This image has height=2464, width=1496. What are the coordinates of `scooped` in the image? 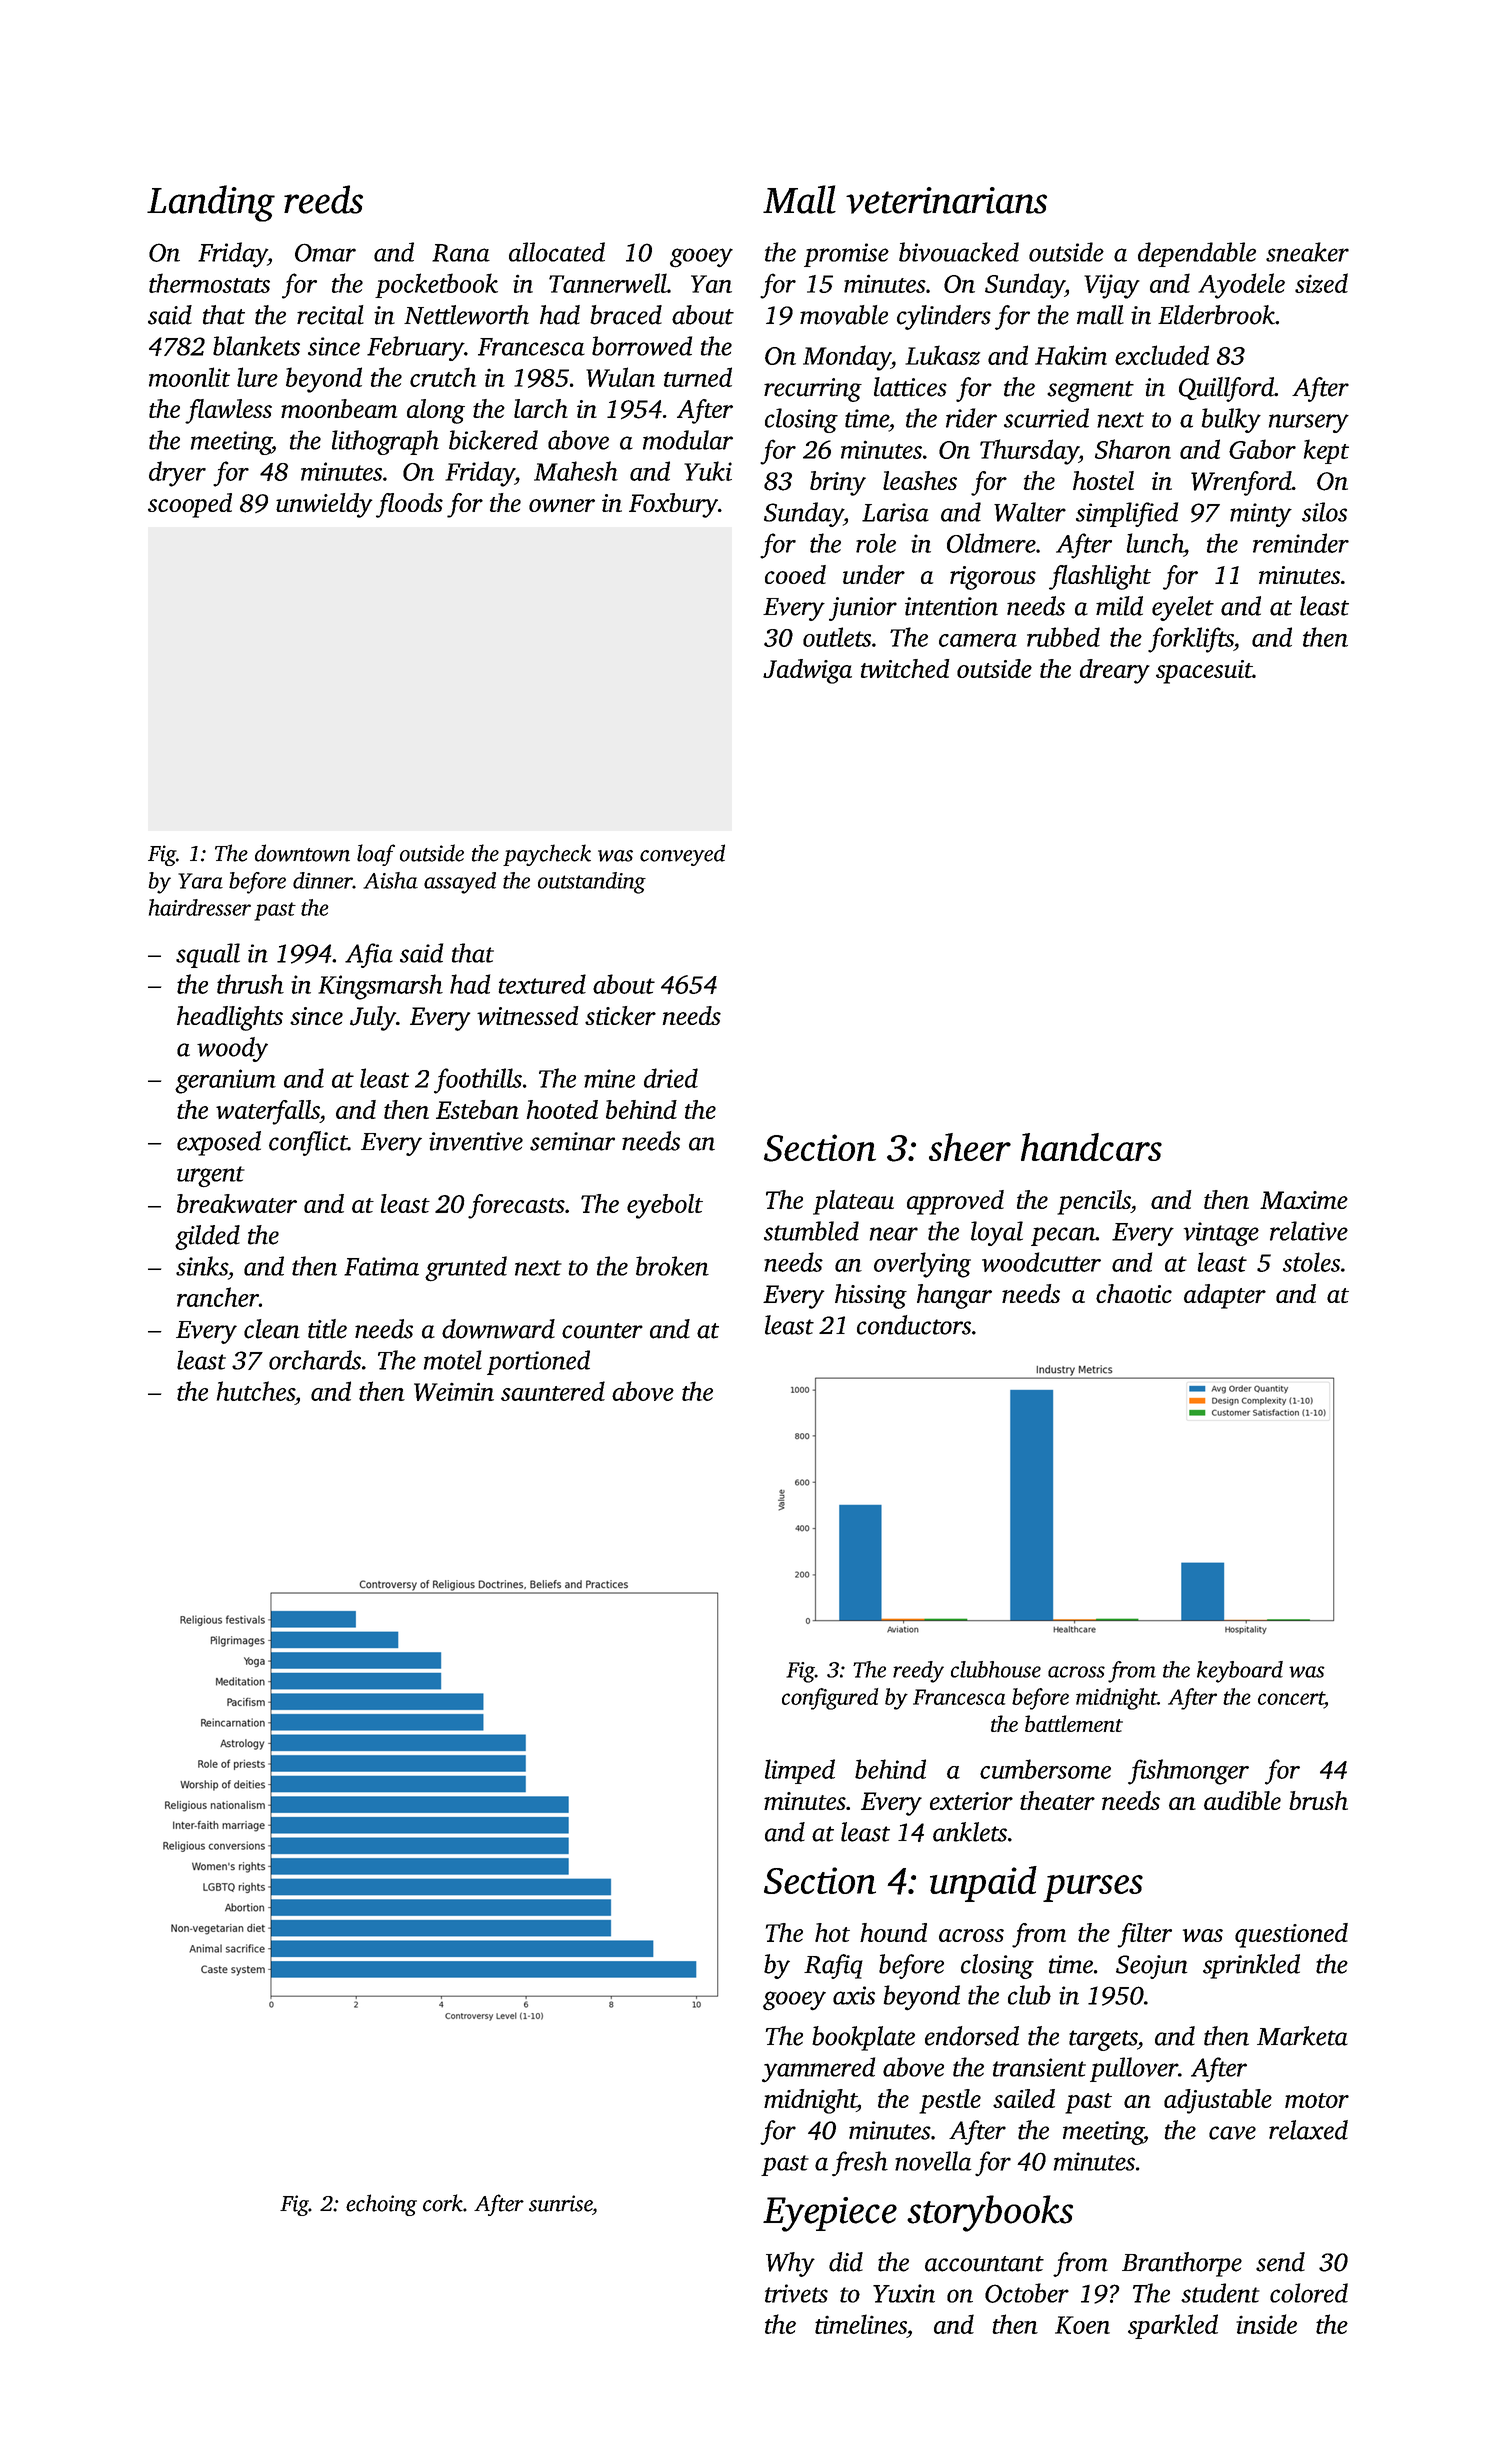 It's located at (190, 505).
